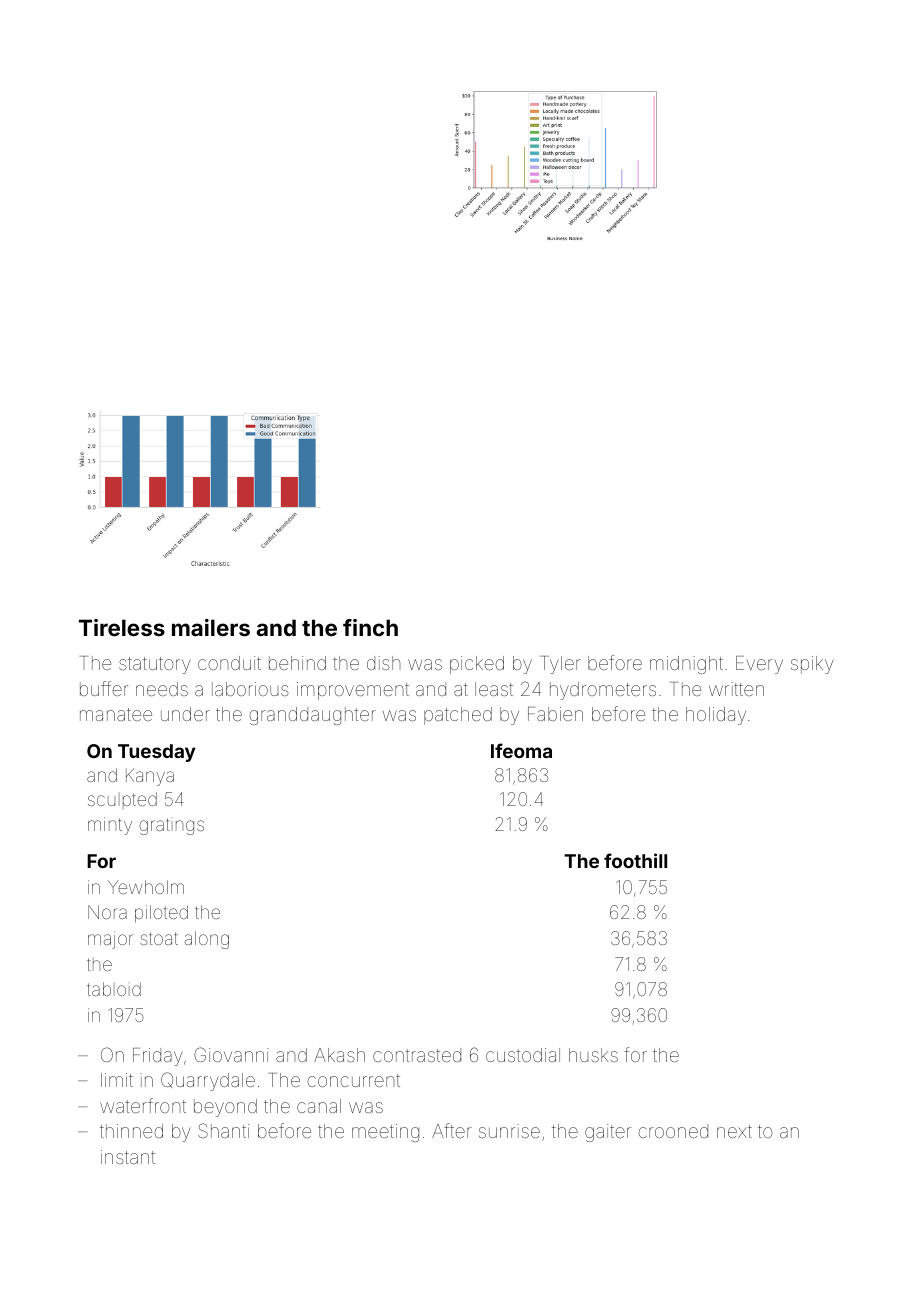  Describe the element at coordinates (608, 1133) in the screenshot. I see `gaiter` at that location.
